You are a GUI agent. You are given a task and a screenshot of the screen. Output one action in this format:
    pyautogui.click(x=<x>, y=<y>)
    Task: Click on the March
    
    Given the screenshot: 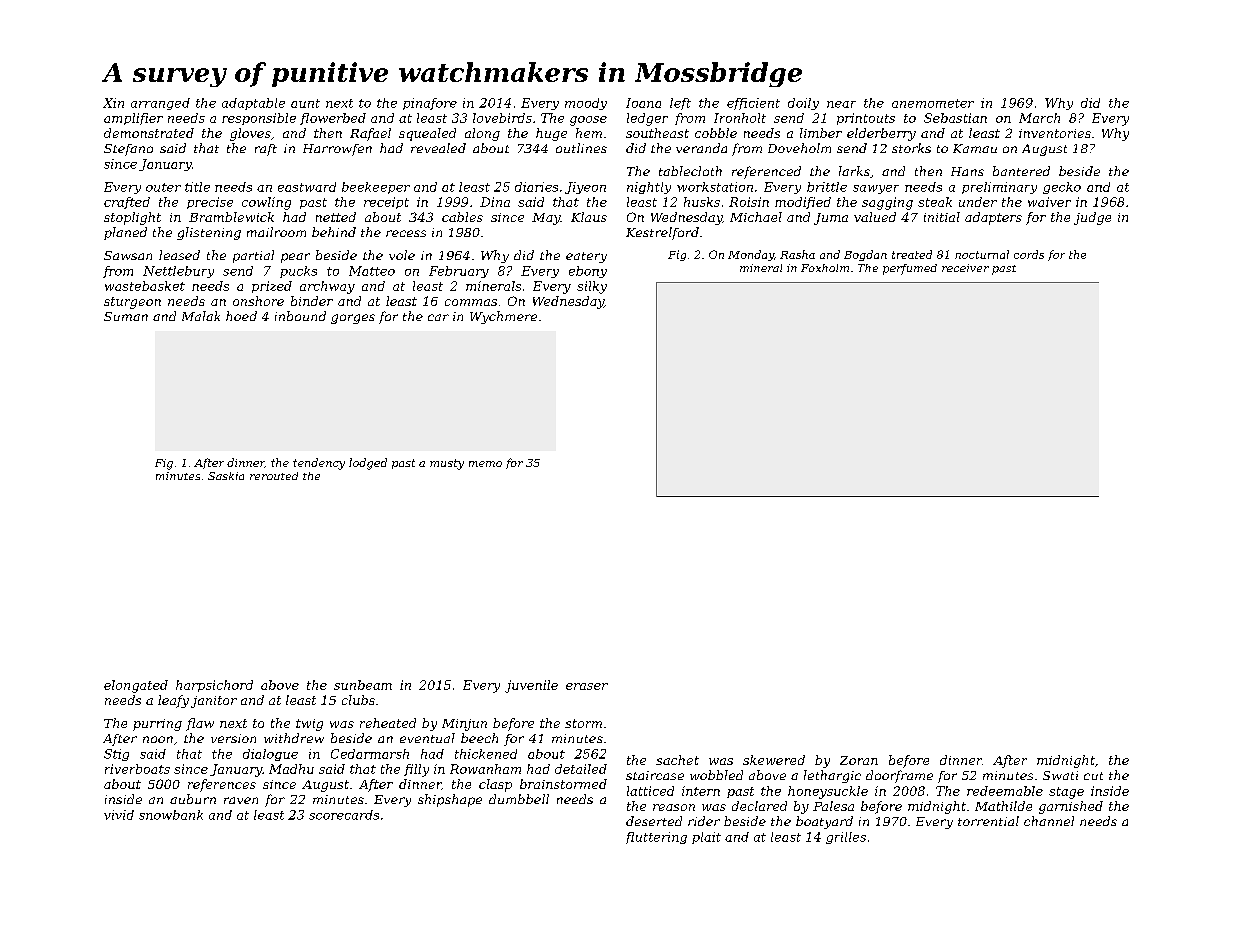 What is the action you would take?
    pyautogui.click(x=1039, y=118)
